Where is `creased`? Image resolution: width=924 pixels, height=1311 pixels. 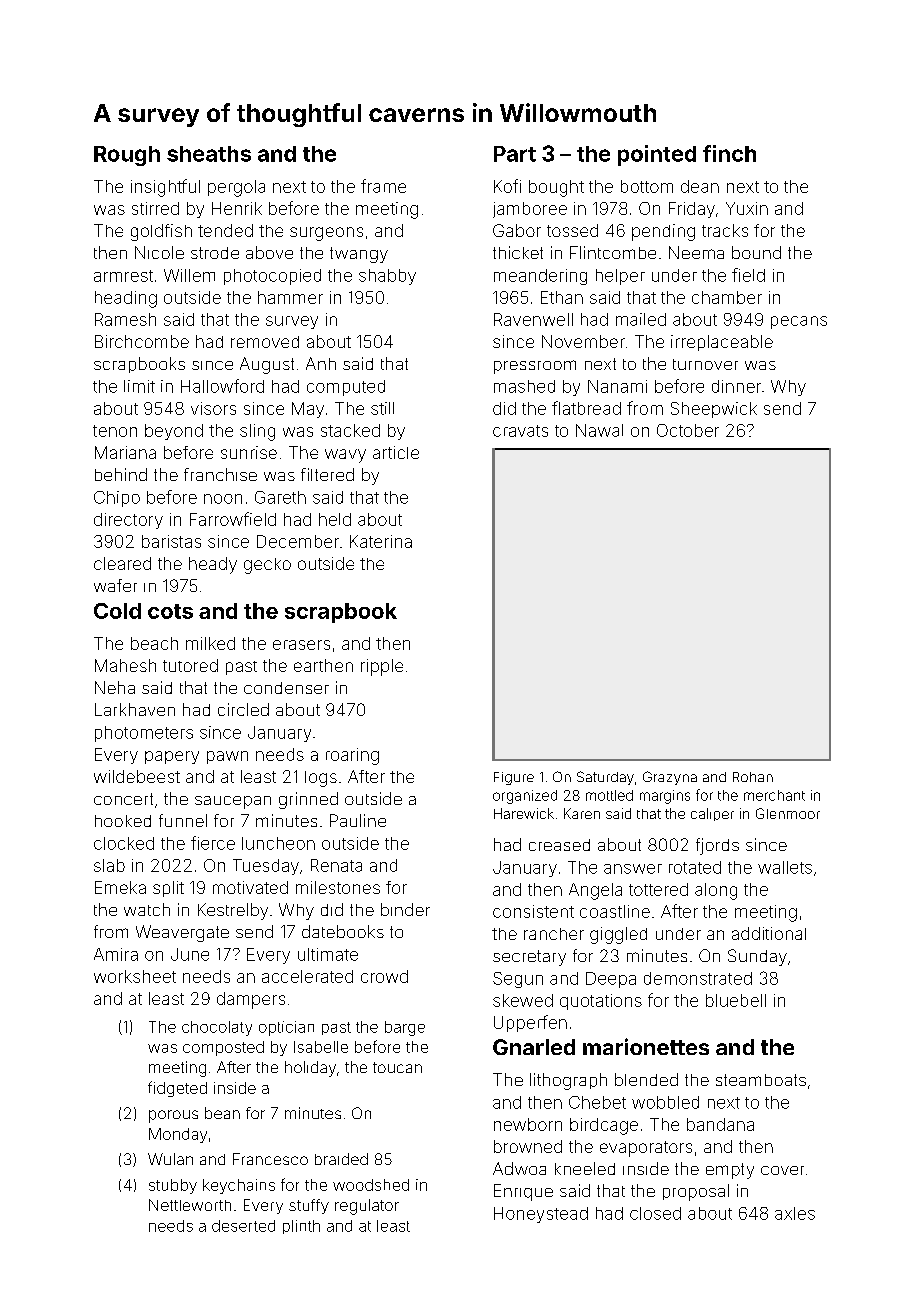
creased is located at coordinates (559, 845).
